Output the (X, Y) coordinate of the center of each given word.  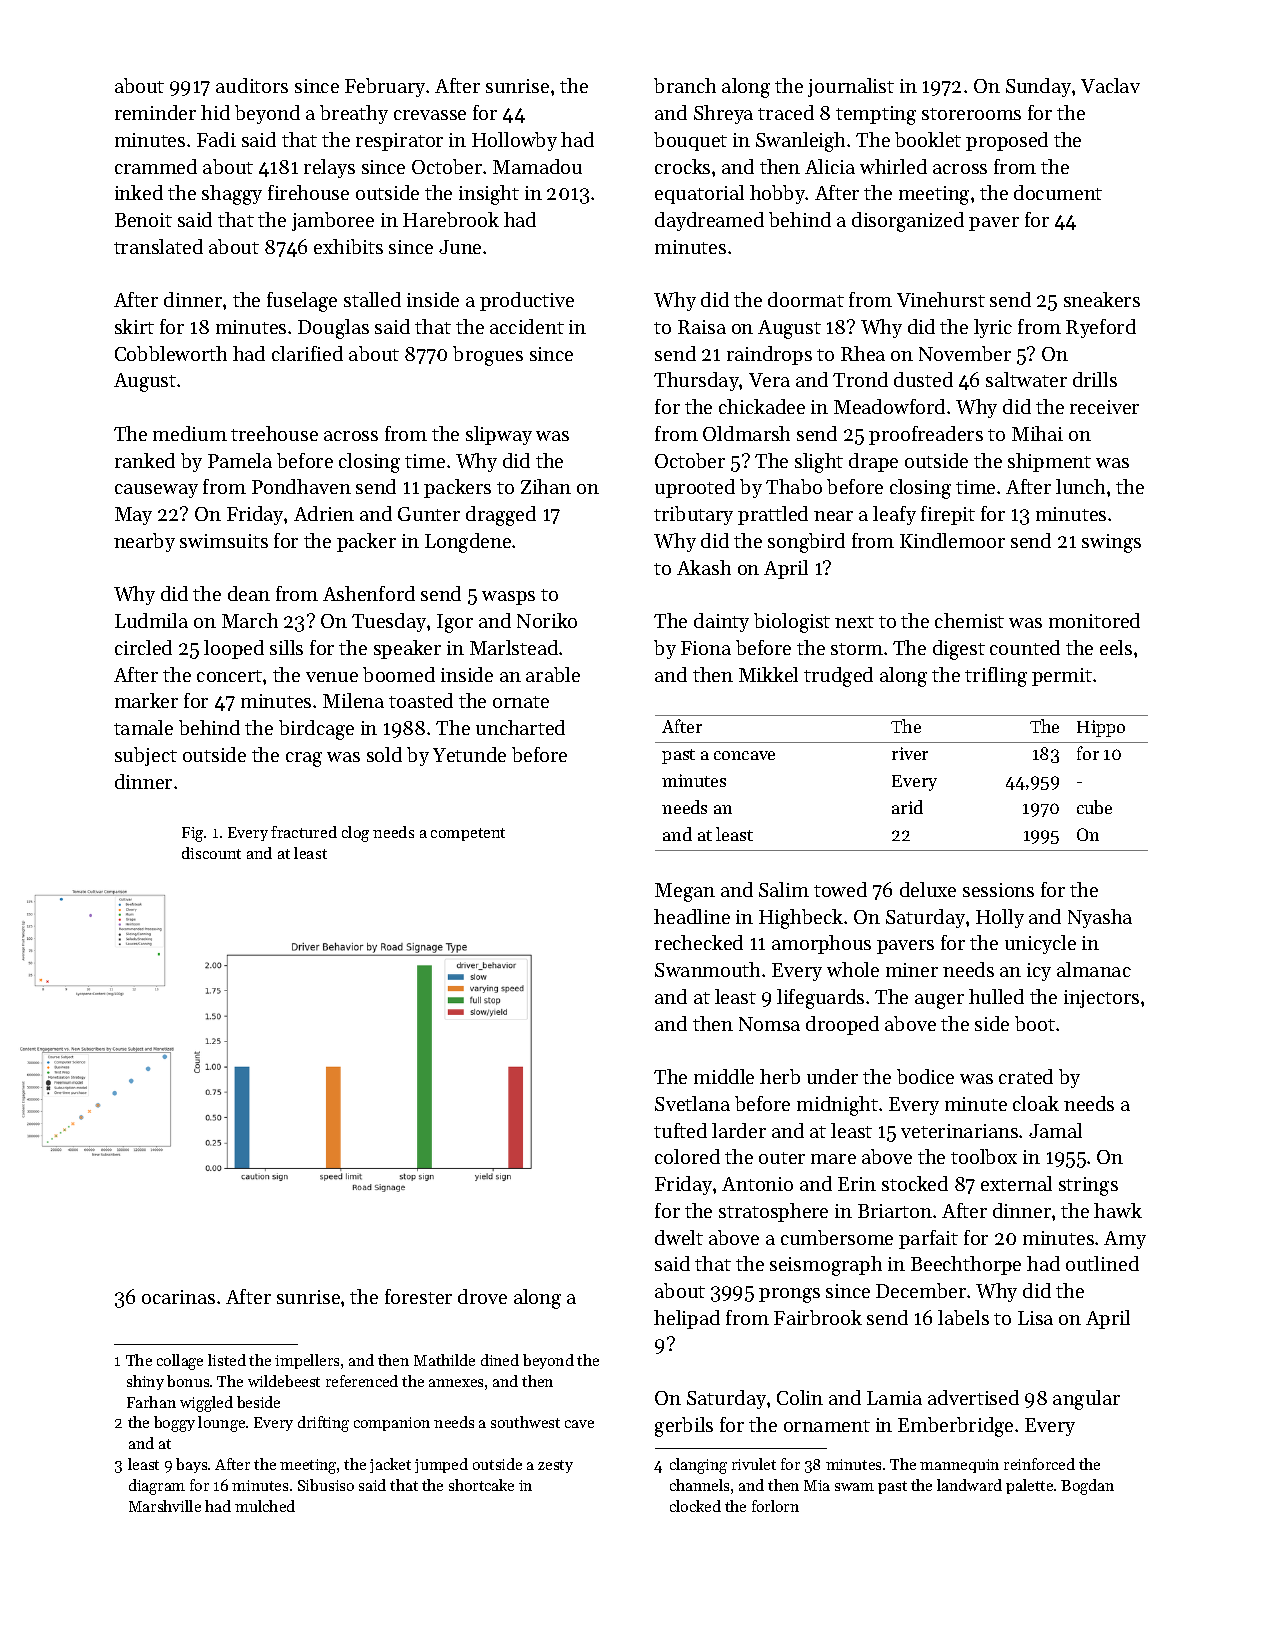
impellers (307, 1361)
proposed (1007, 141)
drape (873, 462)
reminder (155, 112)
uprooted (695, 488)
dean (249, 593)
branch (685, 85)
